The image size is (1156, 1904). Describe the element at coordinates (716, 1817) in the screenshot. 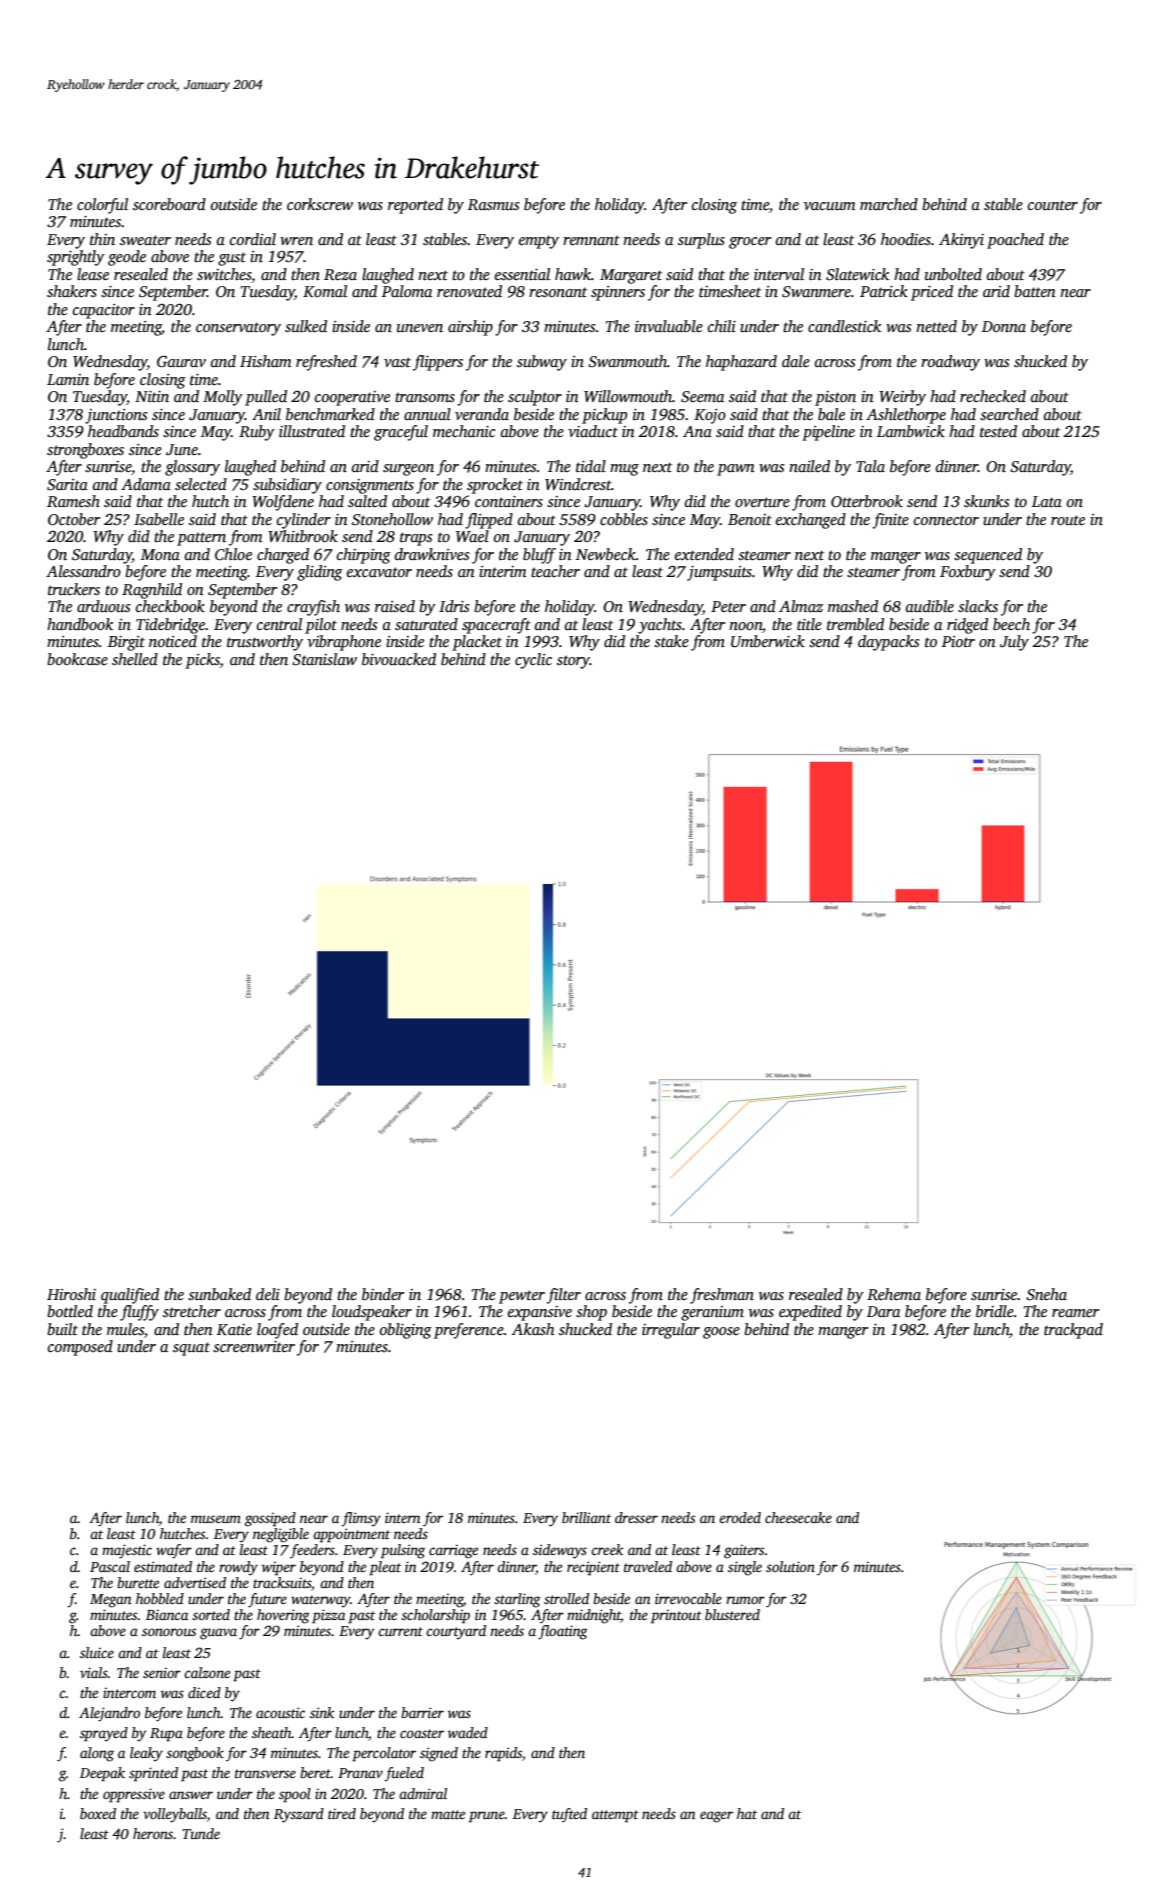

I see `eager` at that location.
